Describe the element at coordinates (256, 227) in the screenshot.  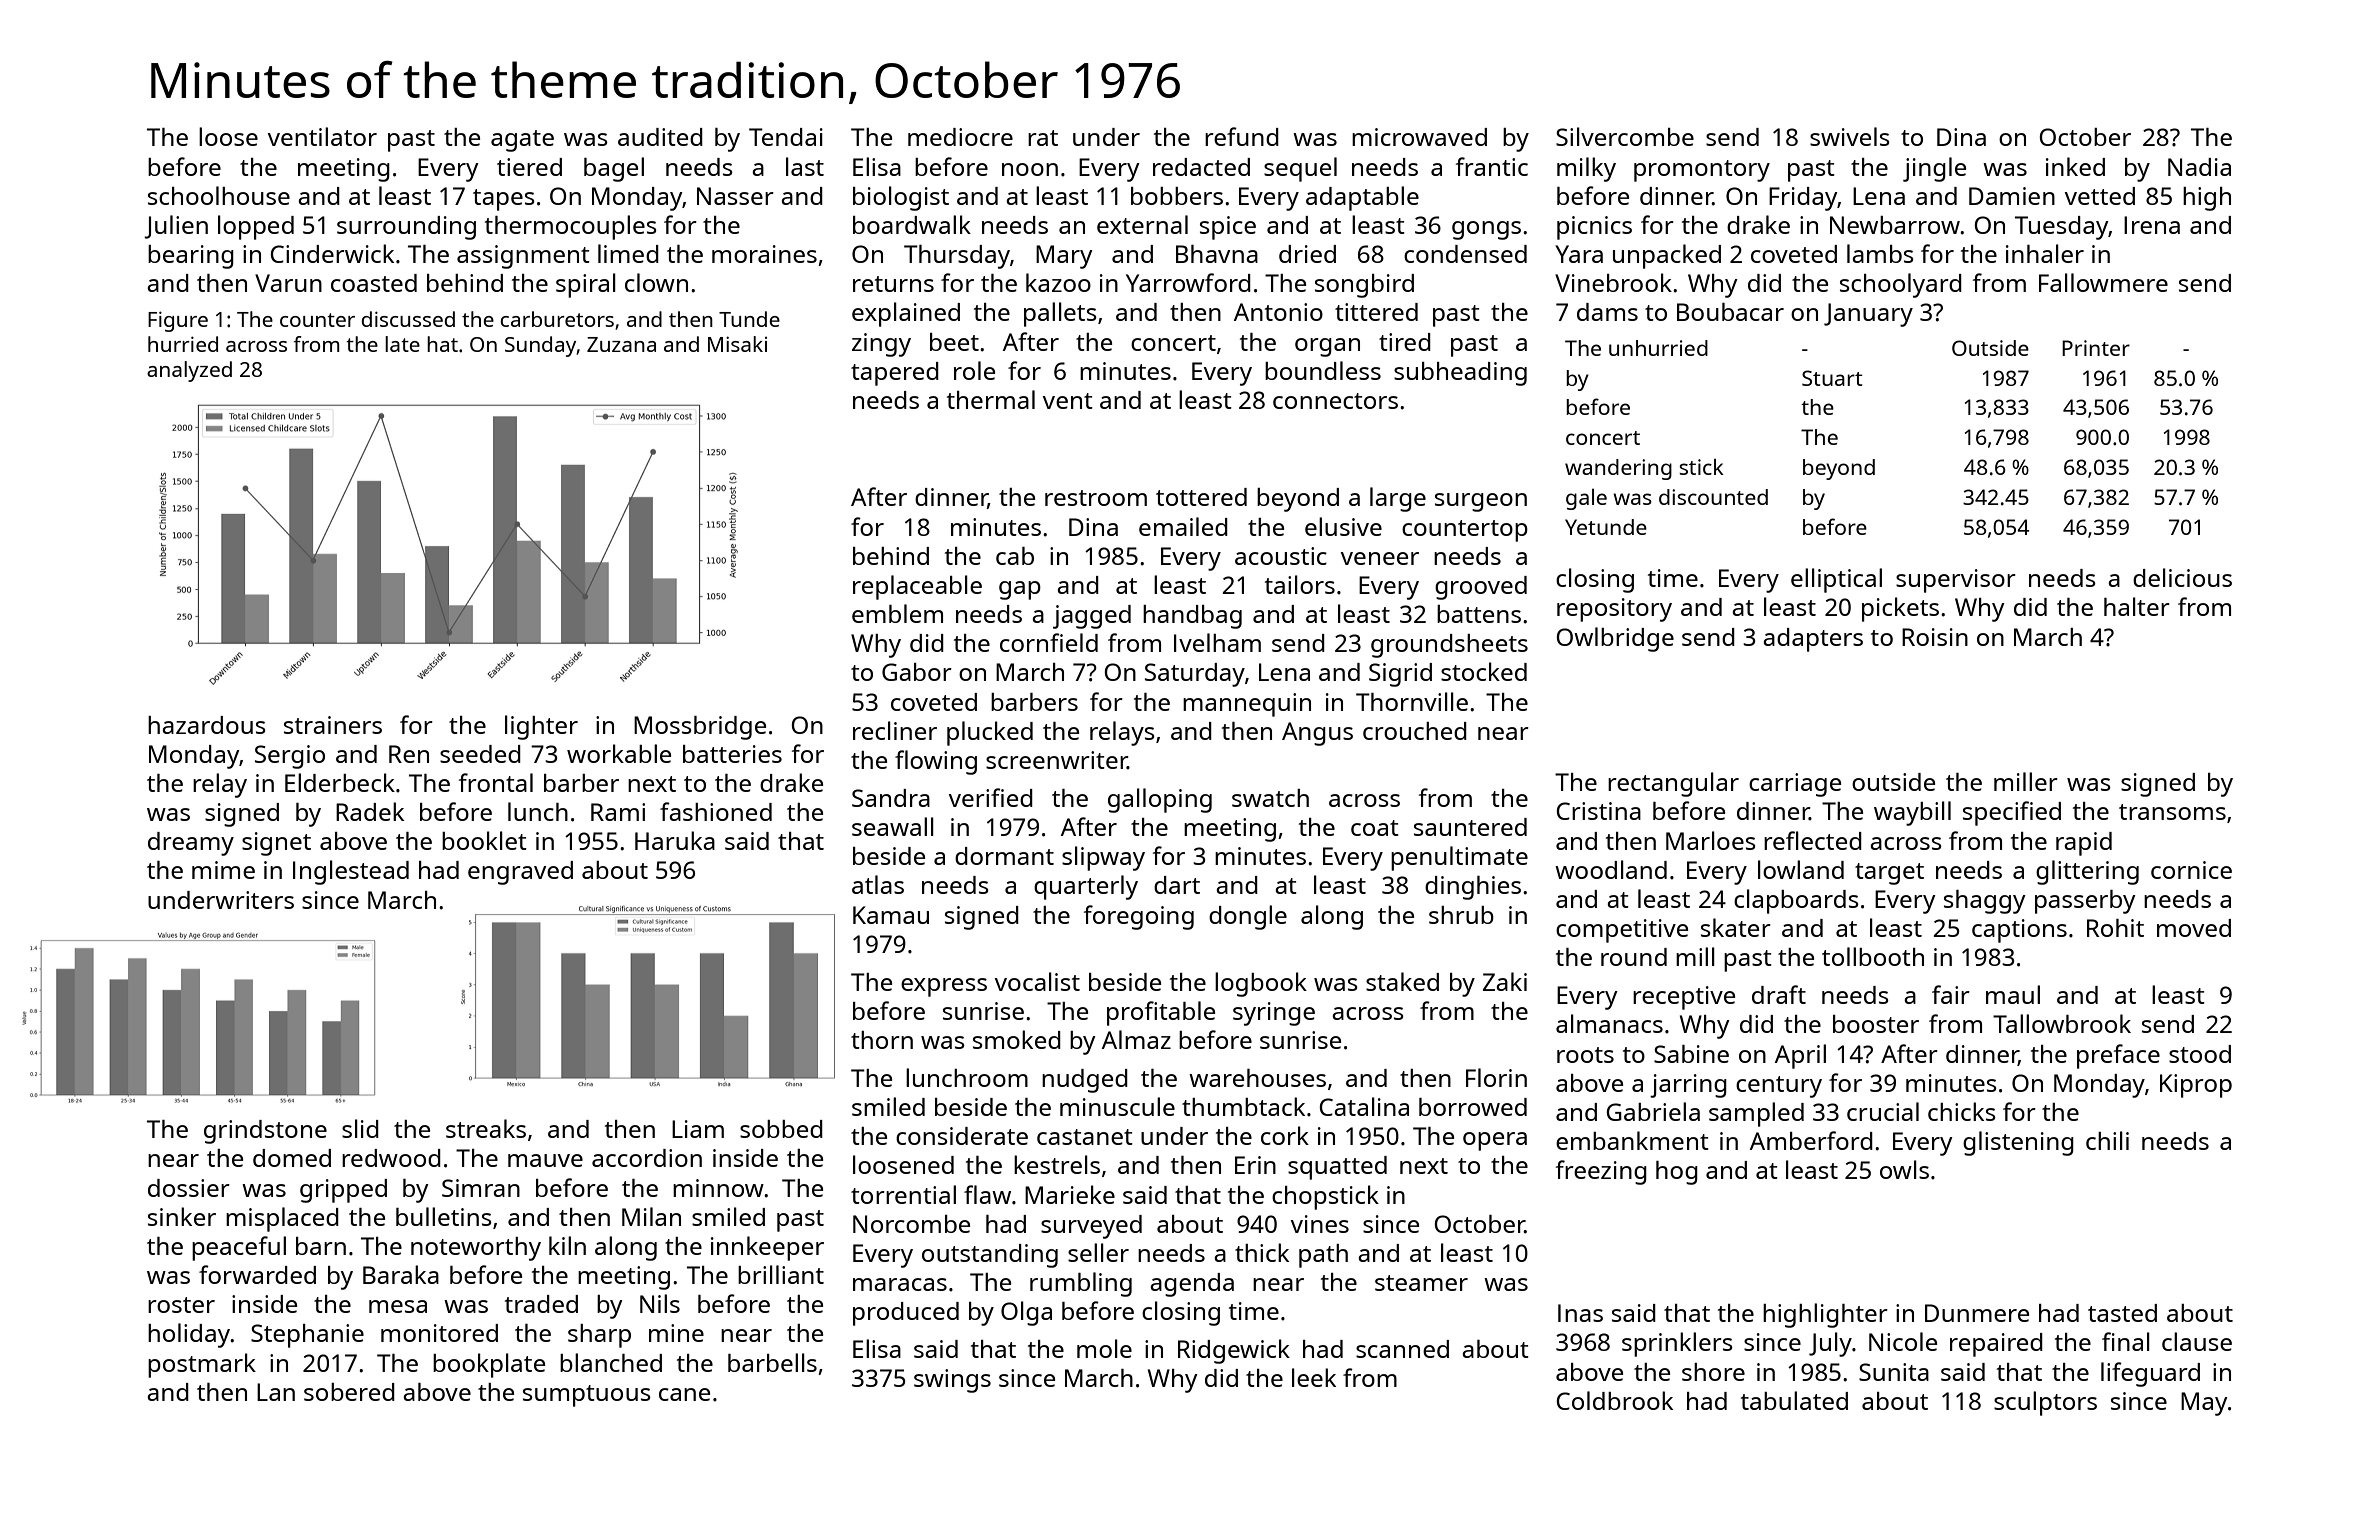
I see `lopped` at that location.
